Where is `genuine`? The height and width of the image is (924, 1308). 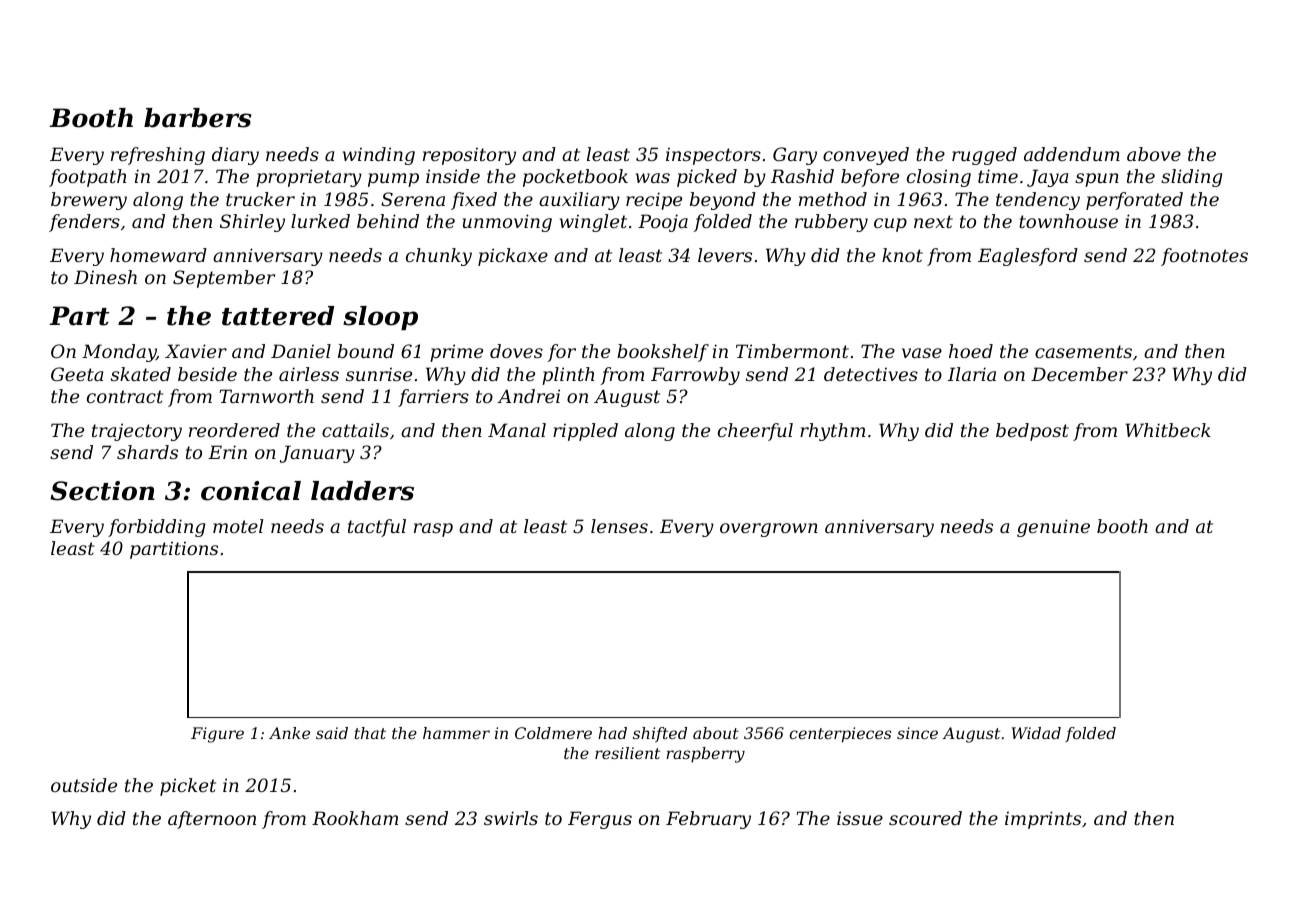
genuine is located at coordinates (1053, 528).
